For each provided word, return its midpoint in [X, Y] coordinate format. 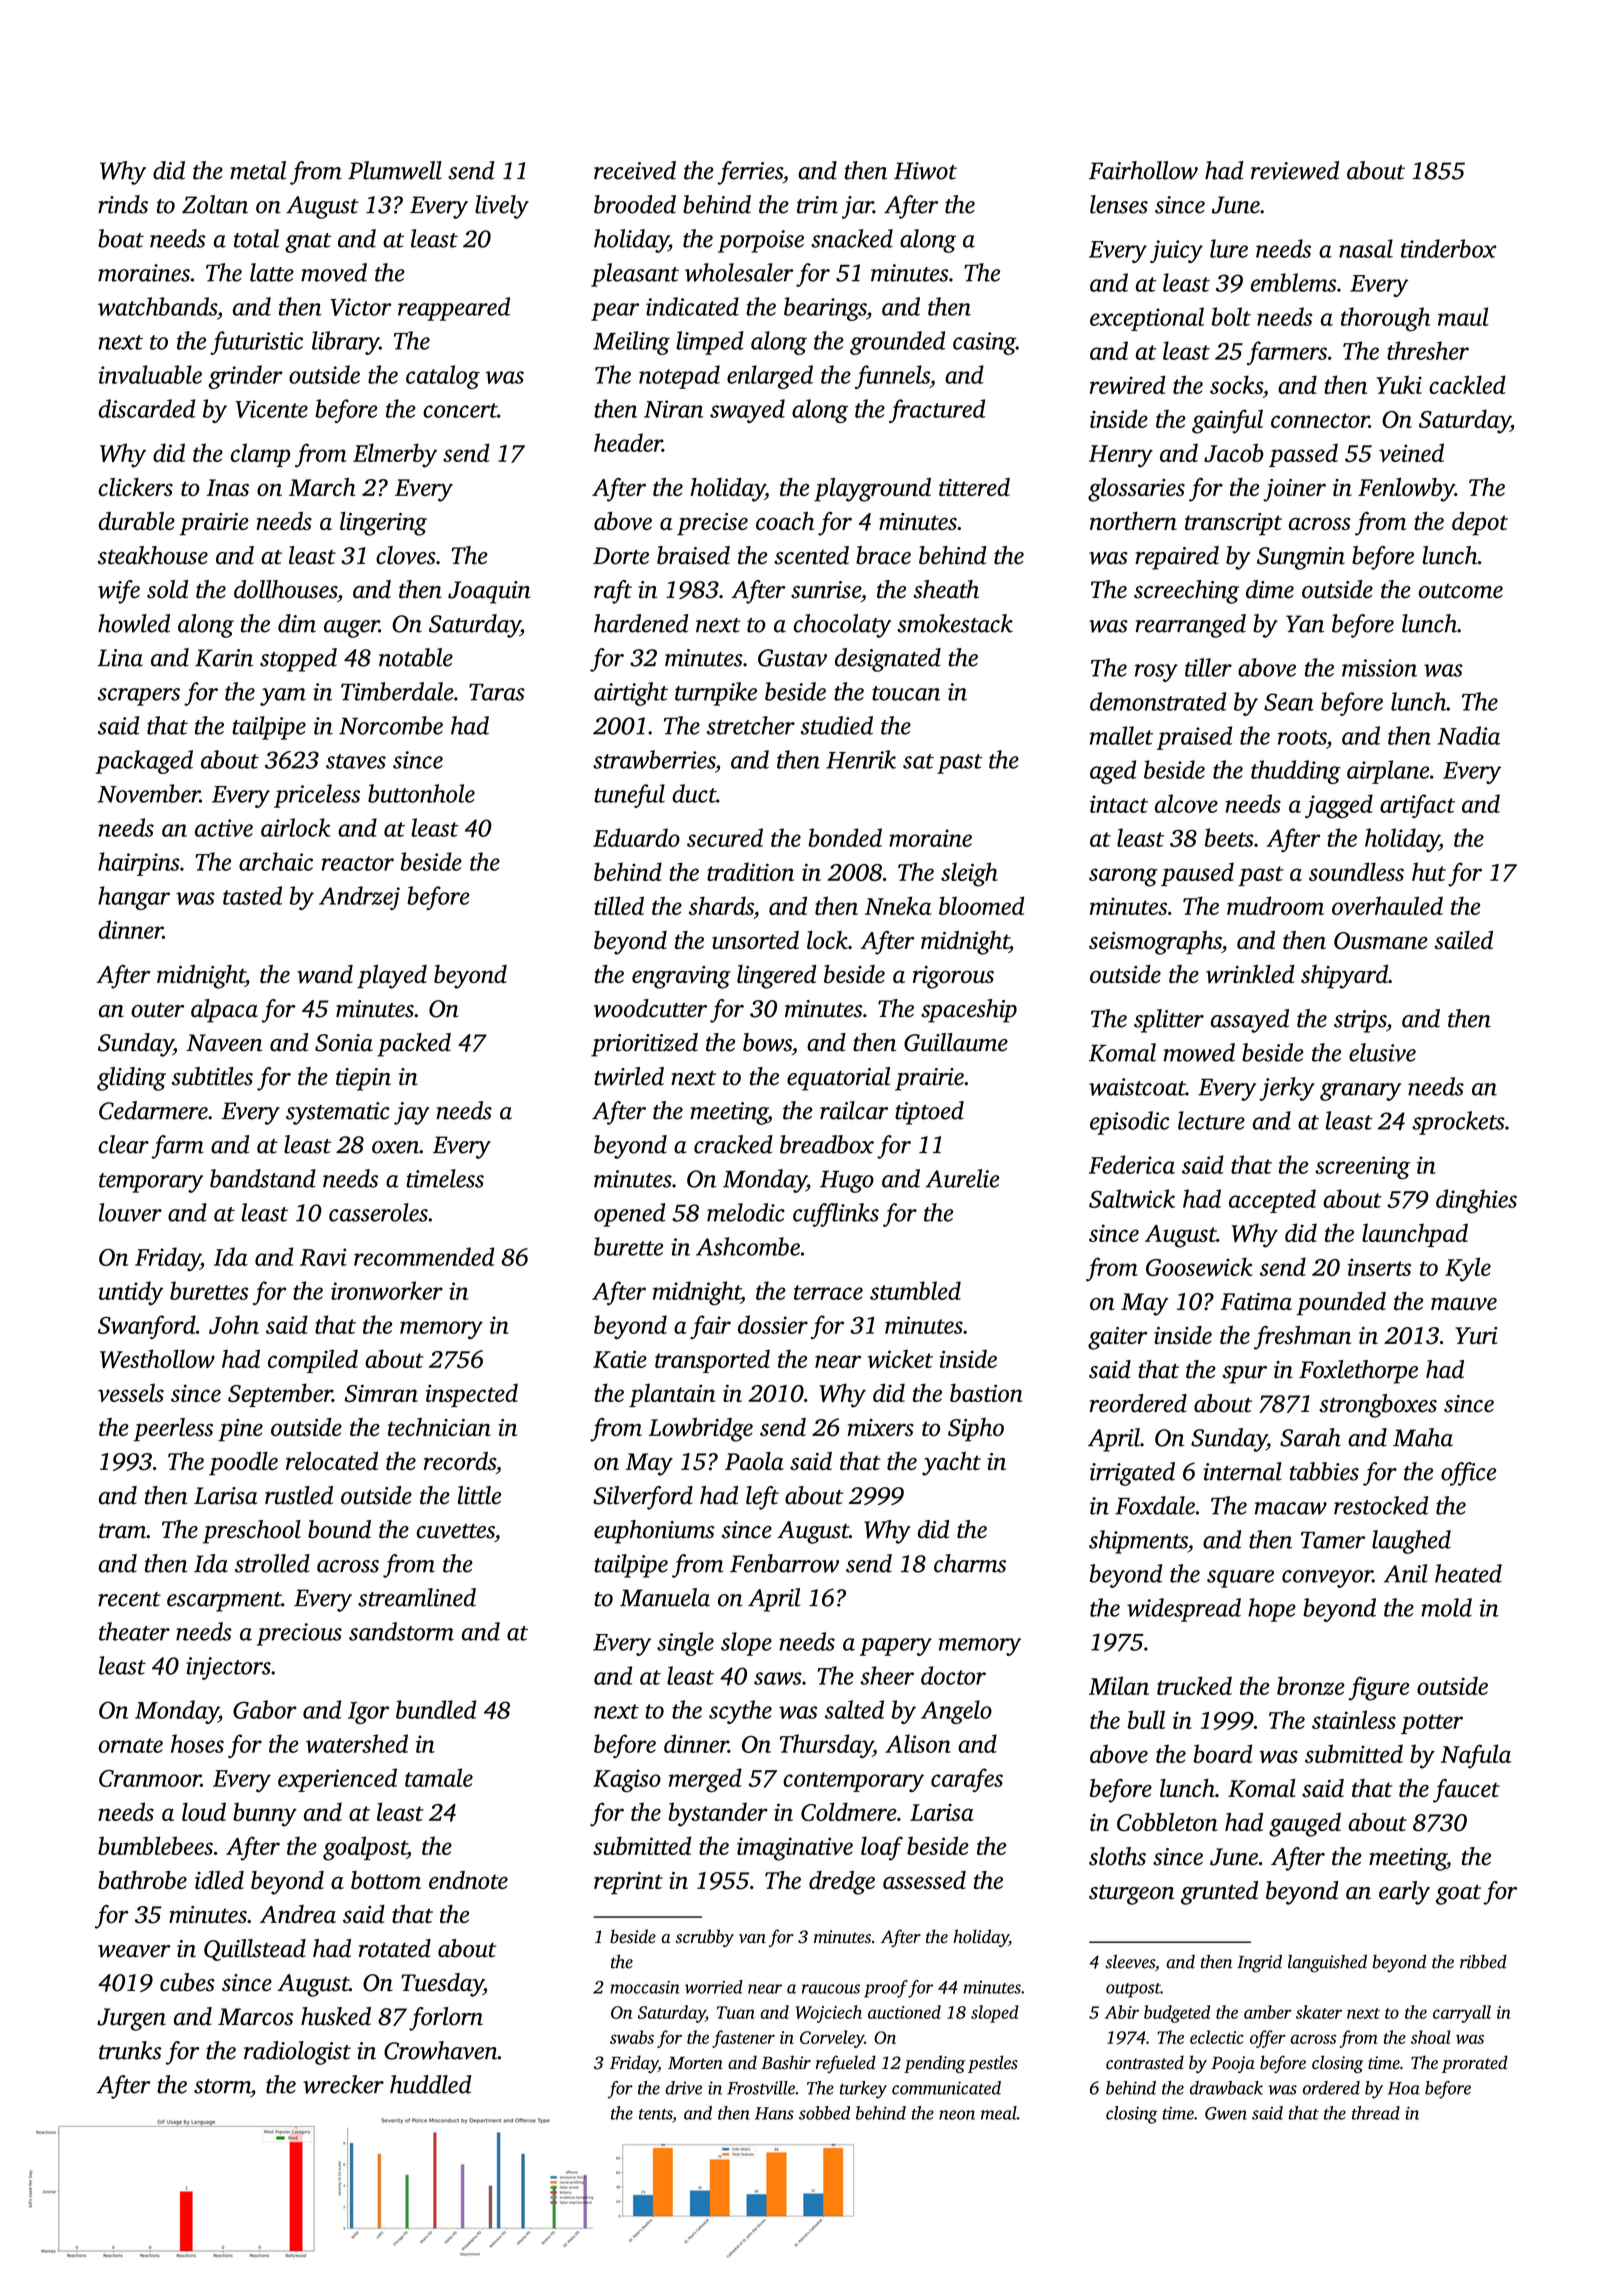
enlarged [770, 377]
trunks [130, 2050]
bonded [845, 837]
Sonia [344, 1043]
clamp [260, 455]
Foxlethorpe [1358, 1372]
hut [1429, 871]
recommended [424, 1256]
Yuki [1399, 384]
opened [629, 1215]
